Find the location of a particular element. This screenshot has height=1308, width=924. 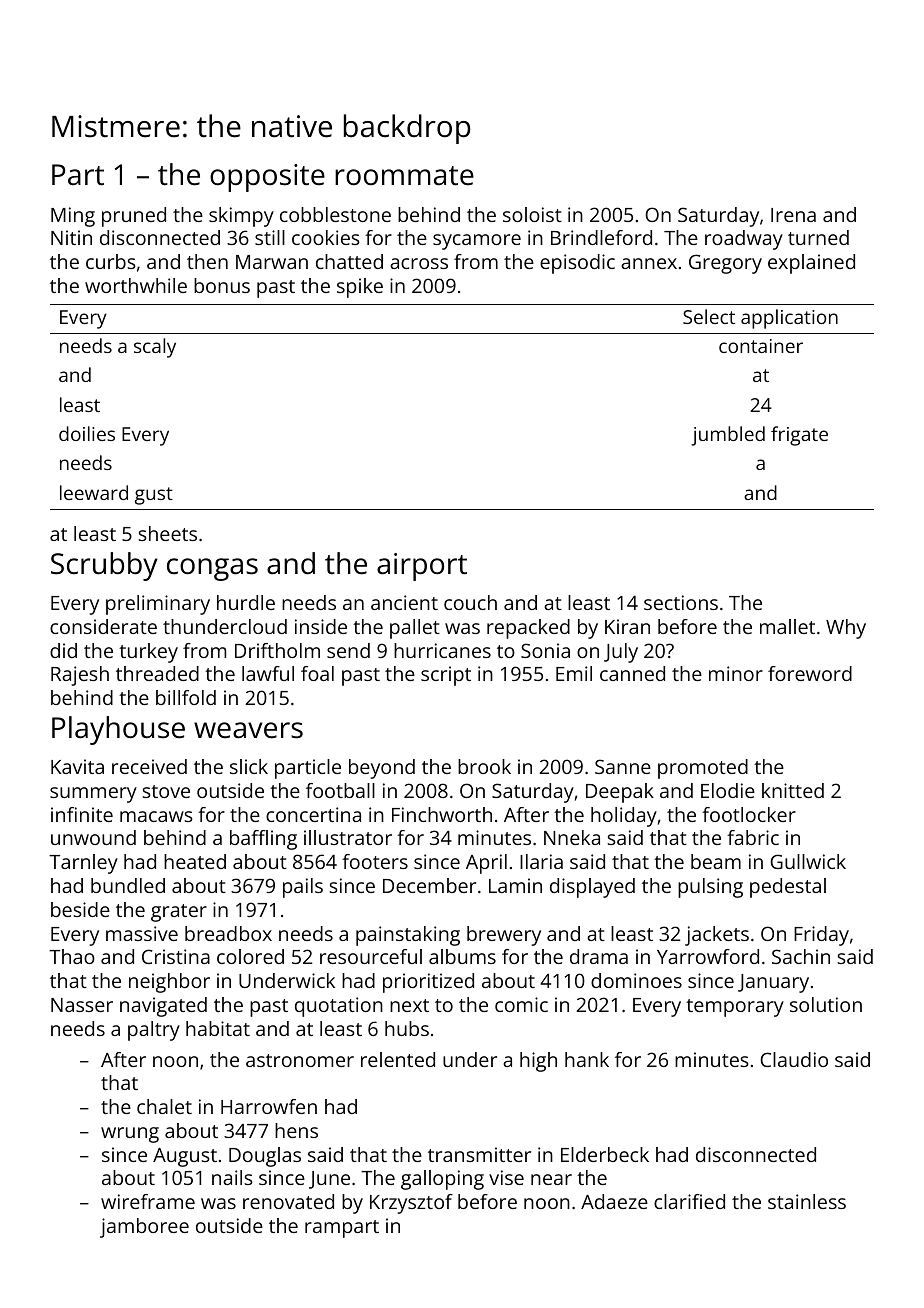

January is located at coordinates (773, 983).
